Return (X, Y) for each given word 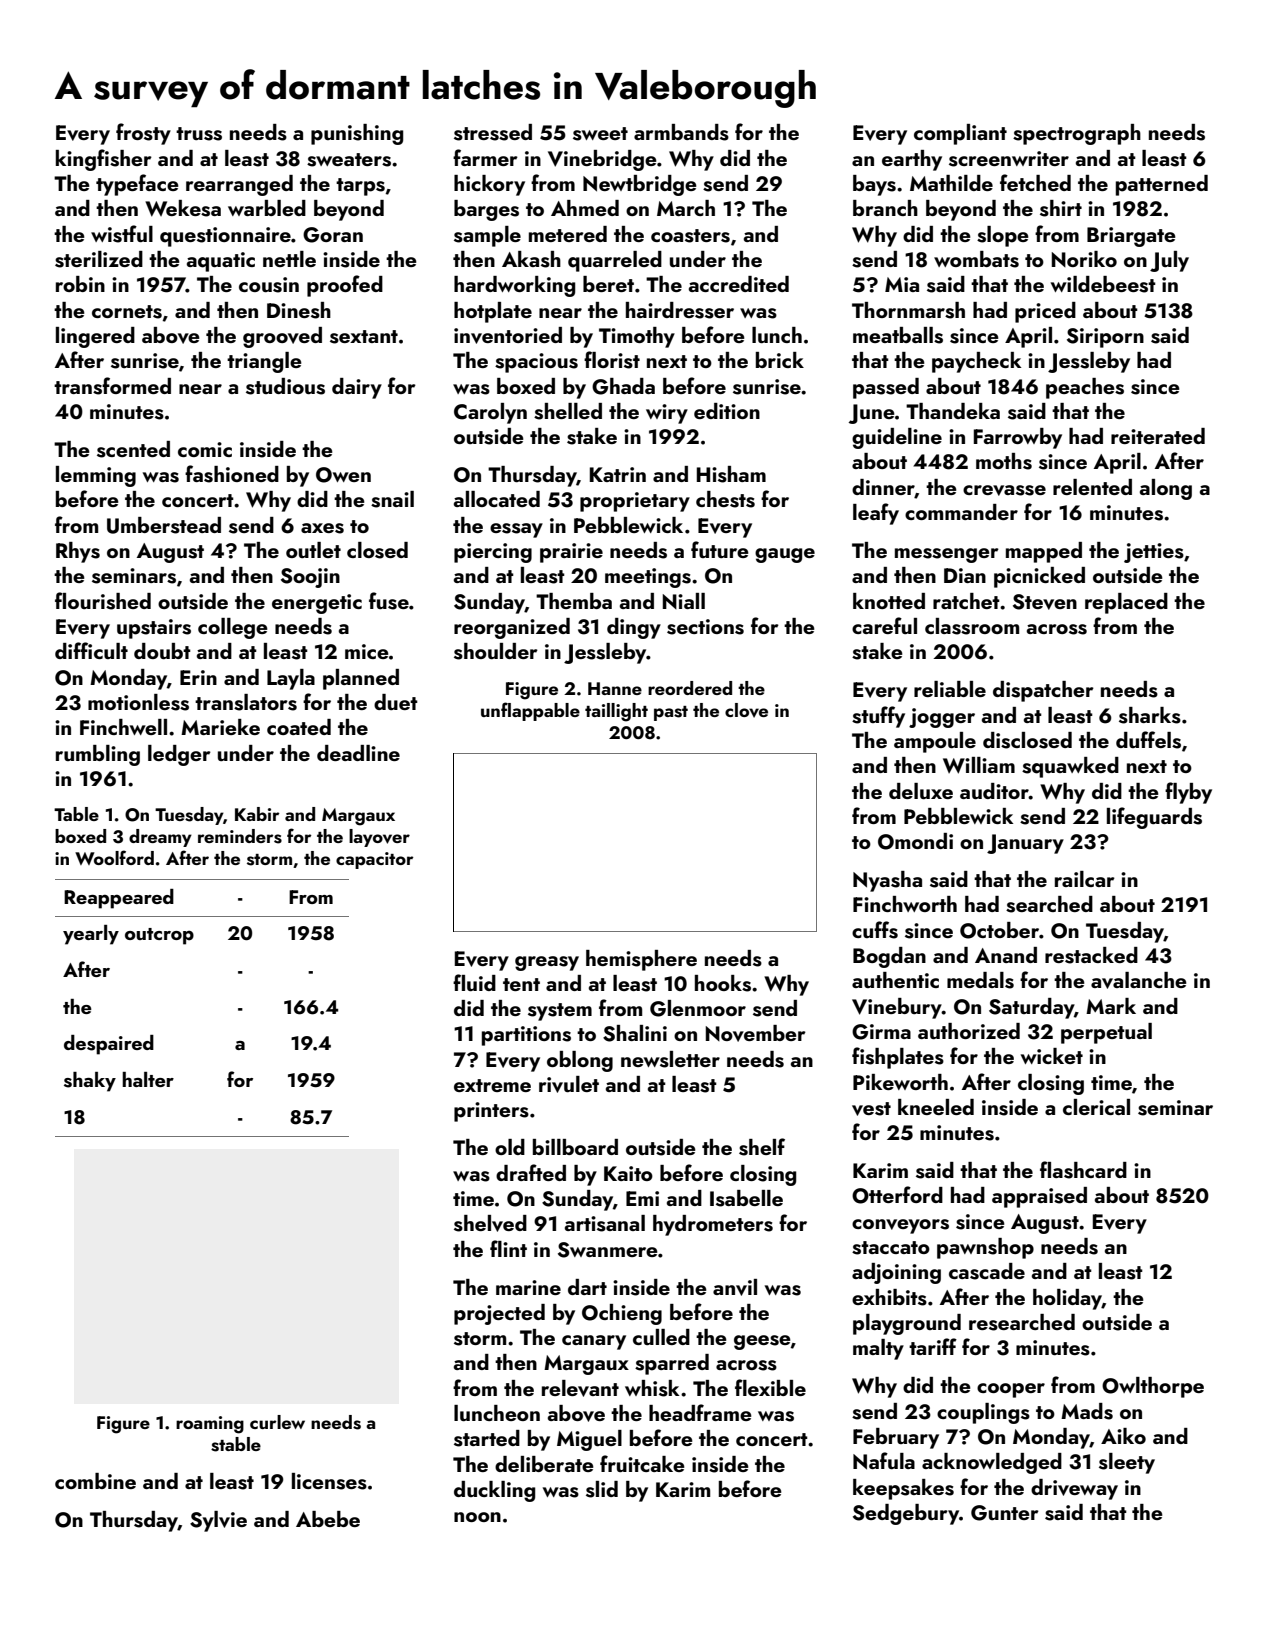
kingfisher (104, 160)
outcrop (159, 936)
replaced (1126, 603)
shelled (568, 411)
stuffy (878, 717)
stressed (493, 132)
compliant (960, 134)
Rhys (78, 552)
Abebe (328, 1519)
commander (961, 512)
